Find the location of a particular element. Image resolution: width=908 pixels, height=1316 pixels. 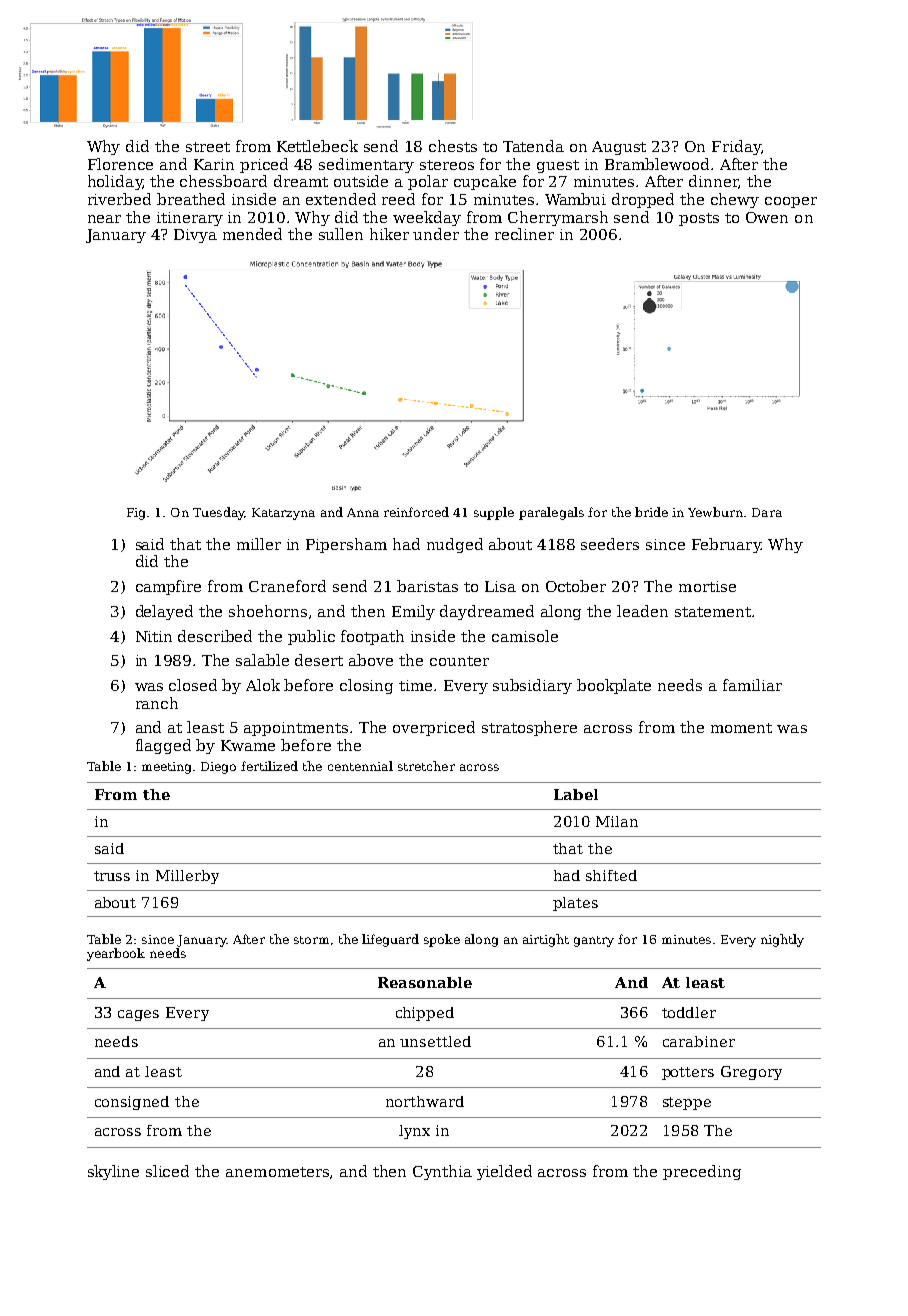

Katarzyna is located at coordinates (283, 514).
